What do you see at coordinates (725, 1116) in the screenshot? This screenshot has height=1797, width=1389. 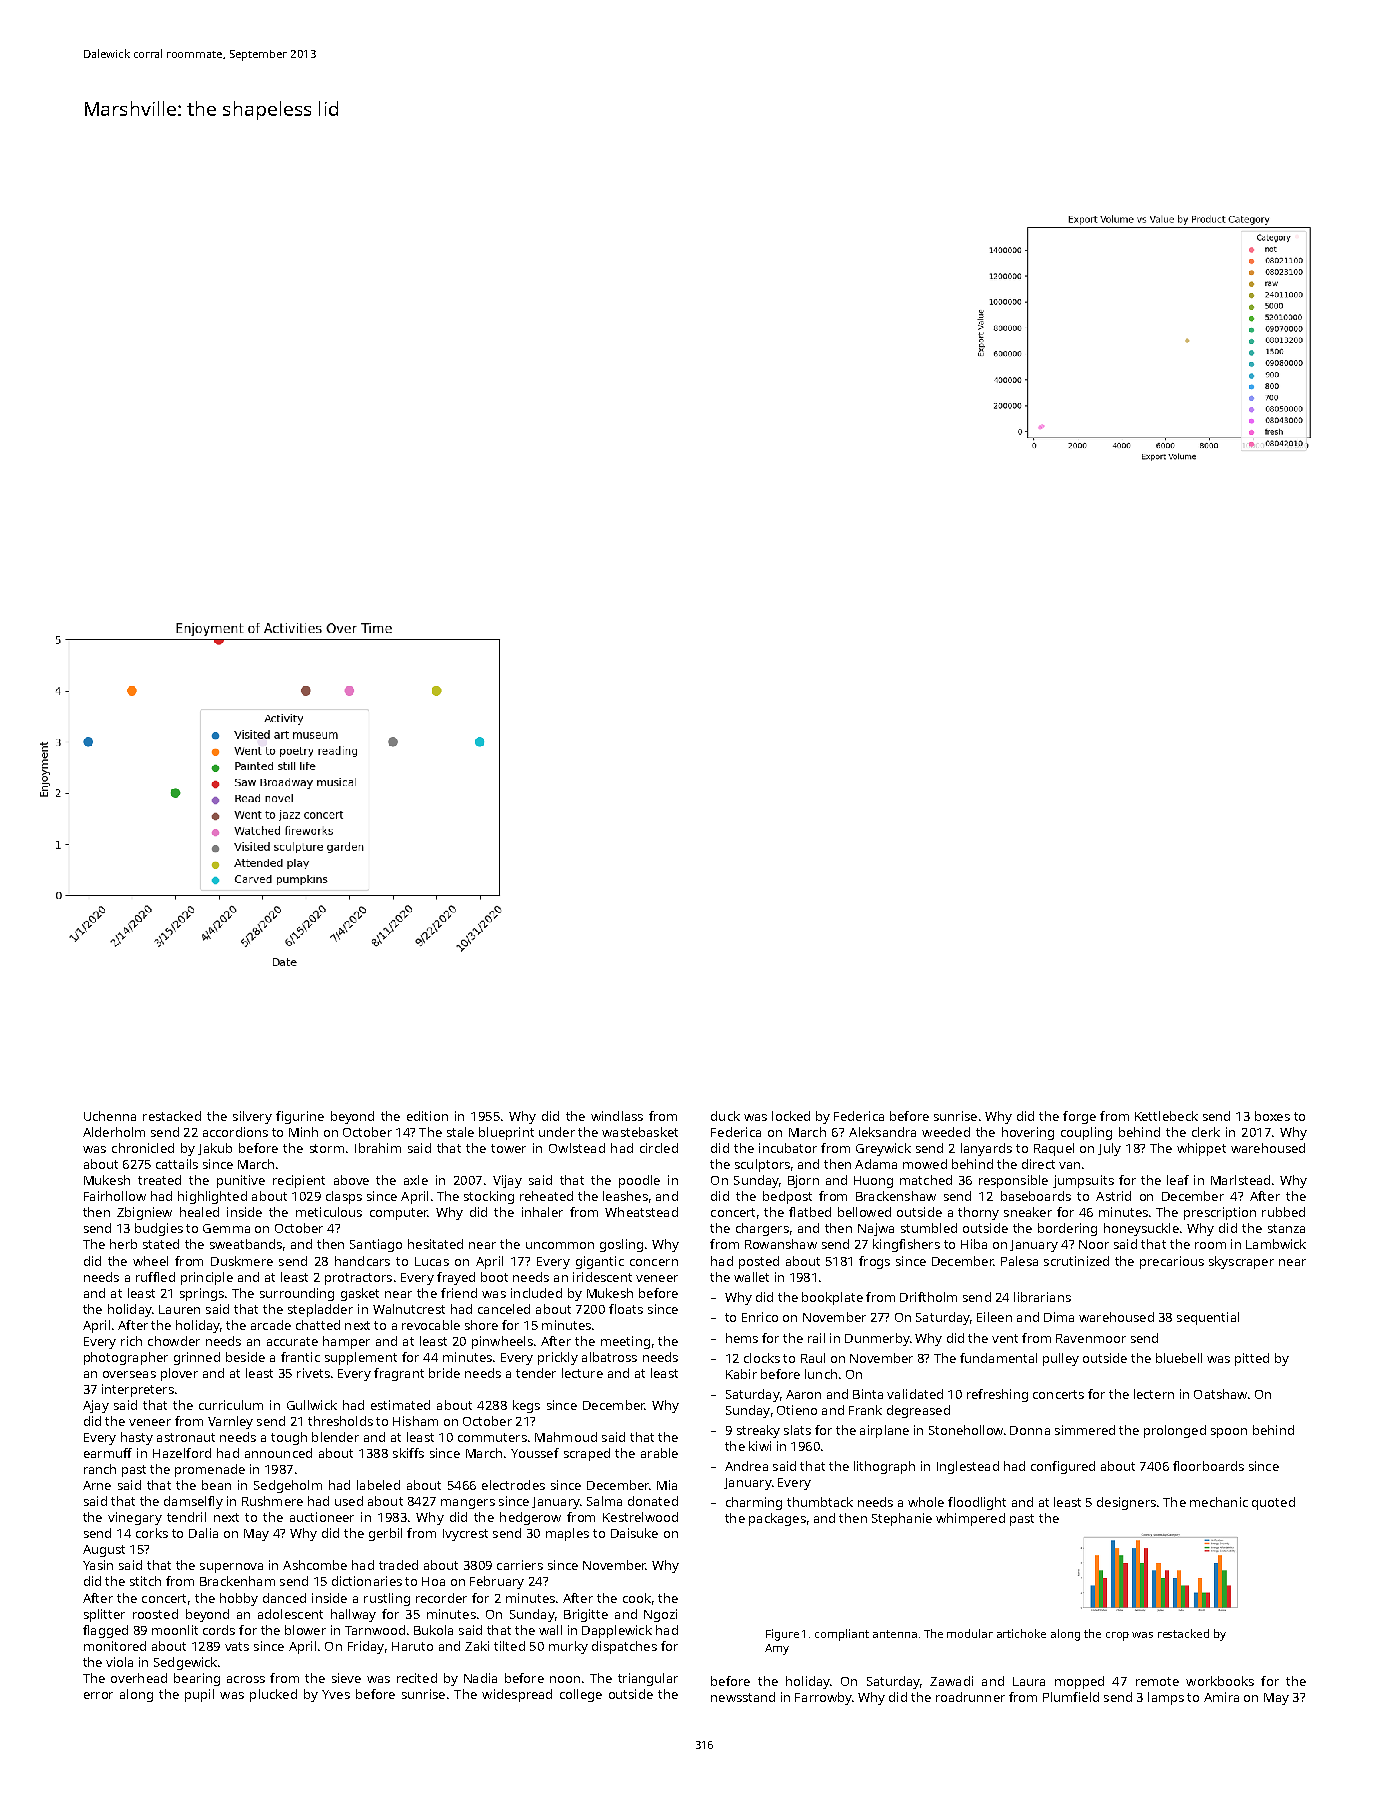 I see `duck` at bounding box center [725, 1116].
